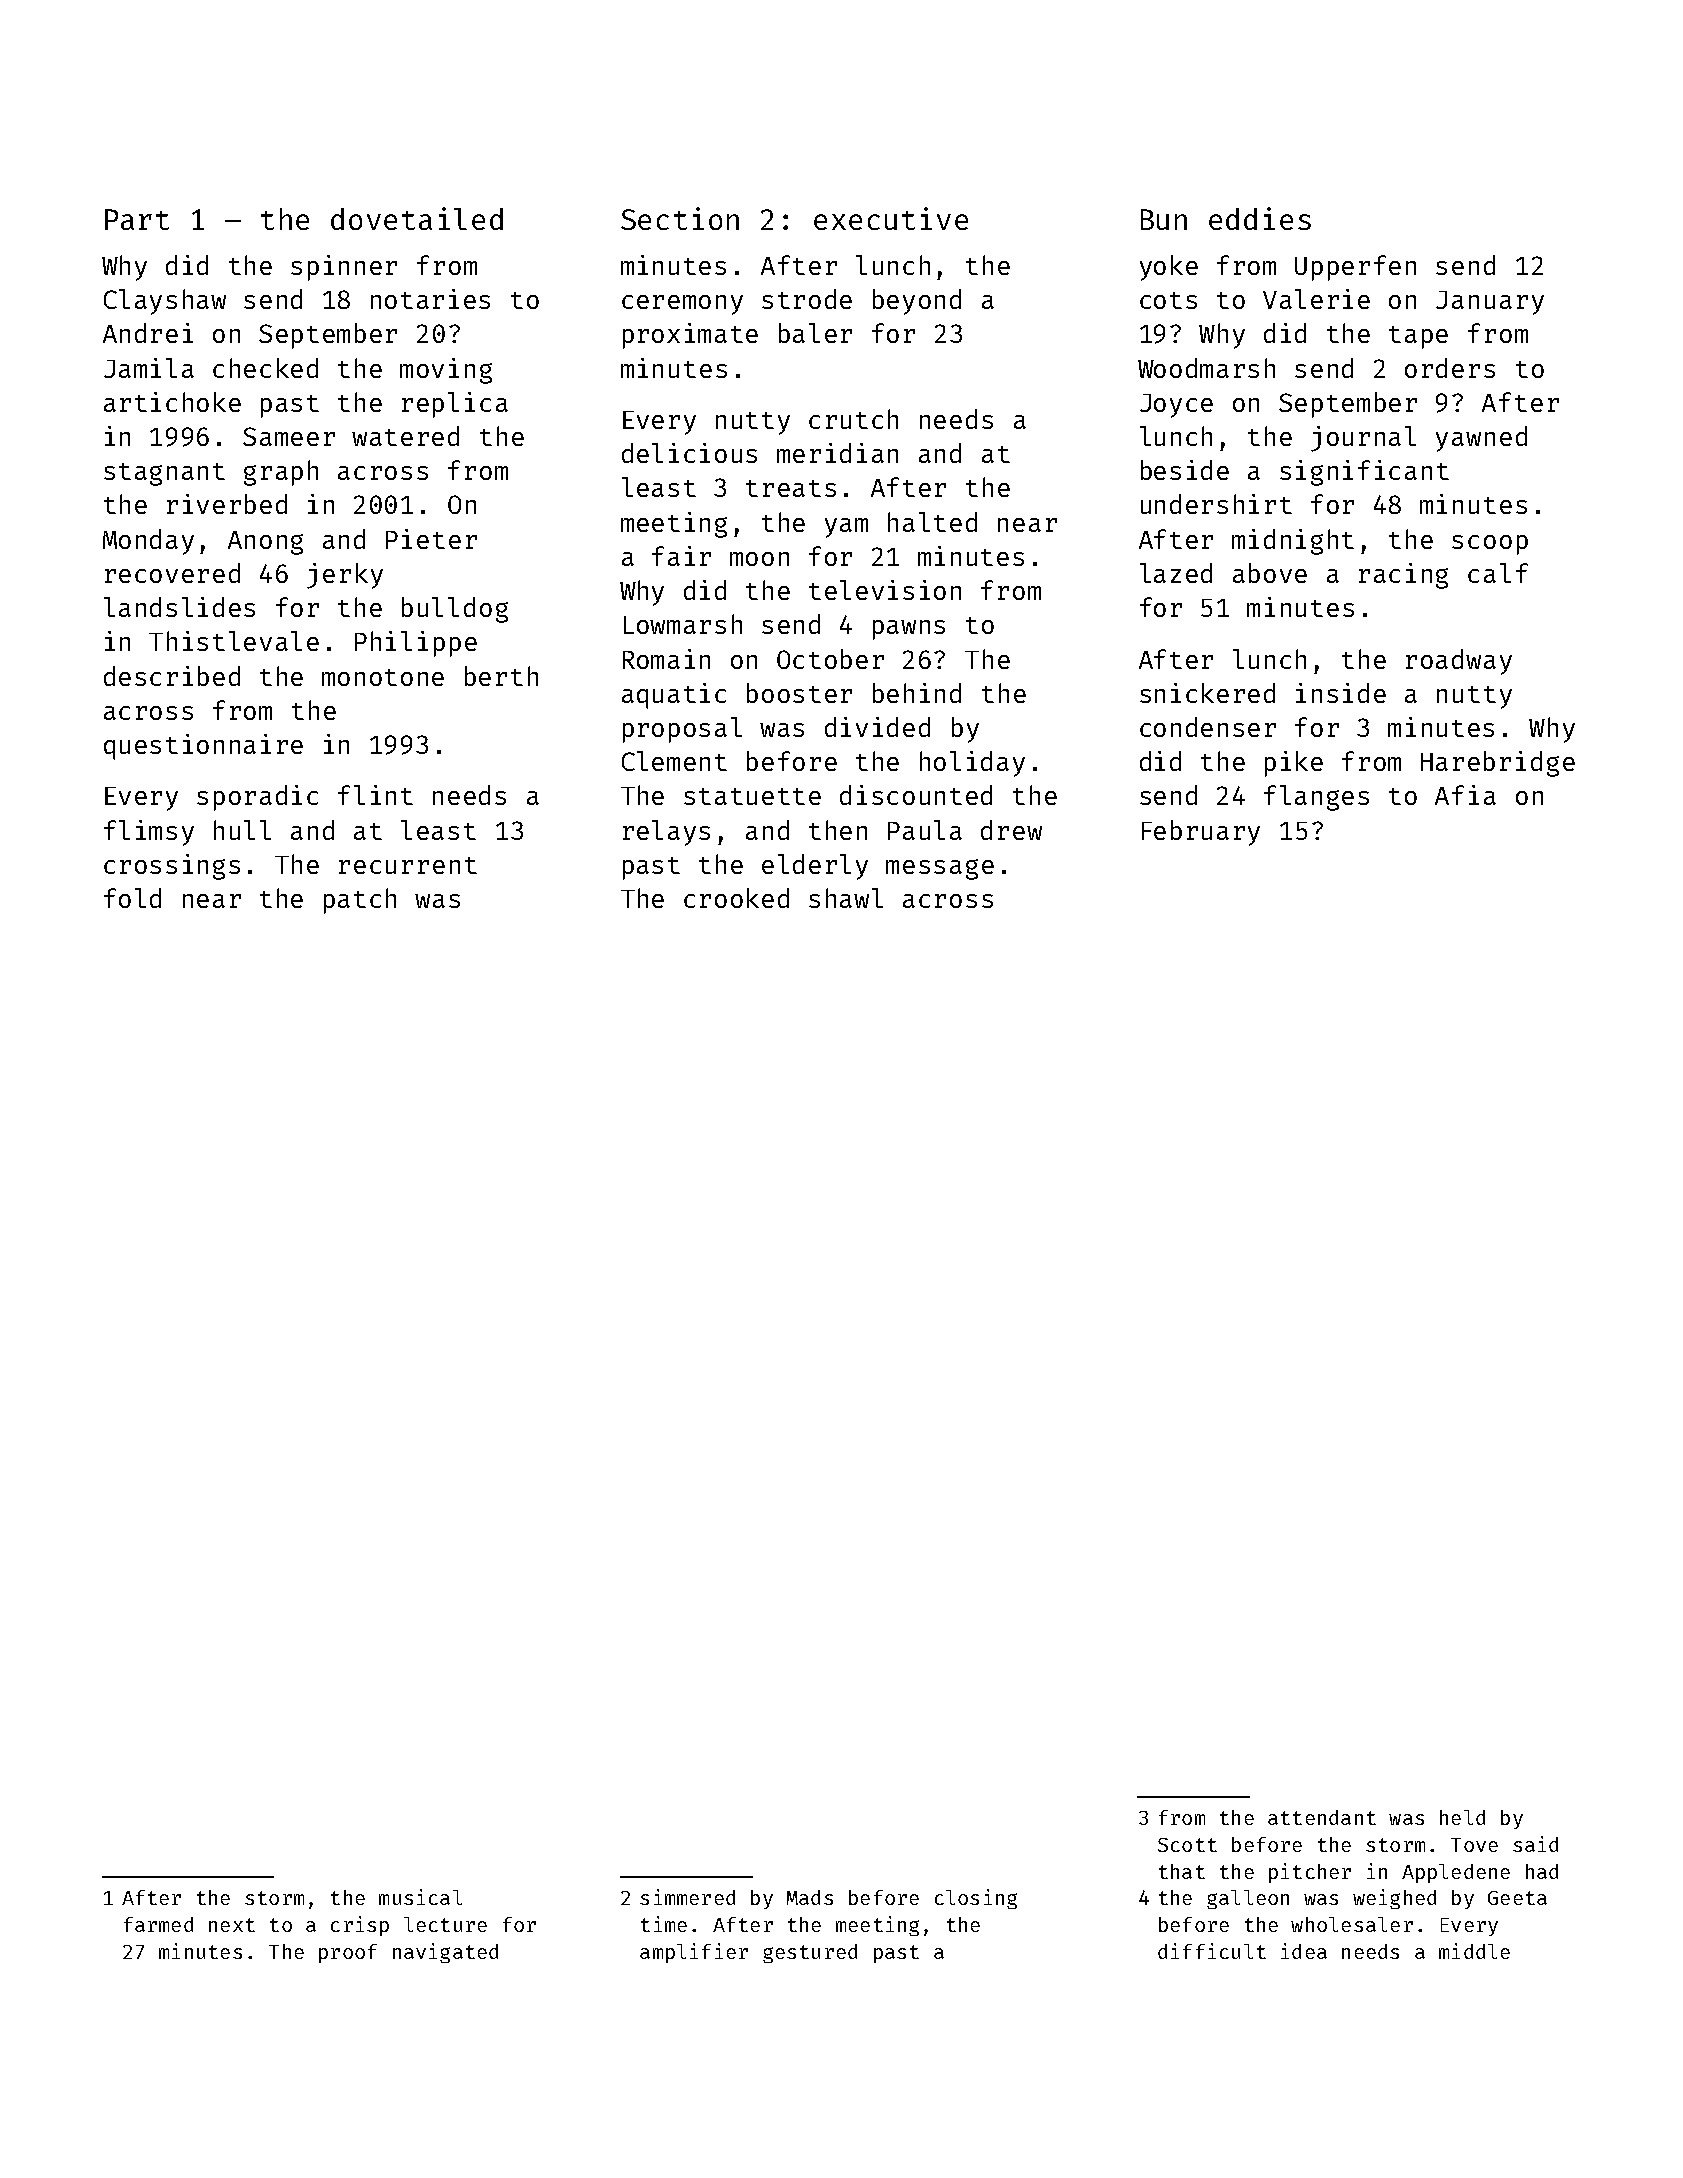 Image resolution: width=1683 pixels, height=2178 pixels. Describe the element at coordinates (752, 796) in the document. I see `statuette` at that location.
